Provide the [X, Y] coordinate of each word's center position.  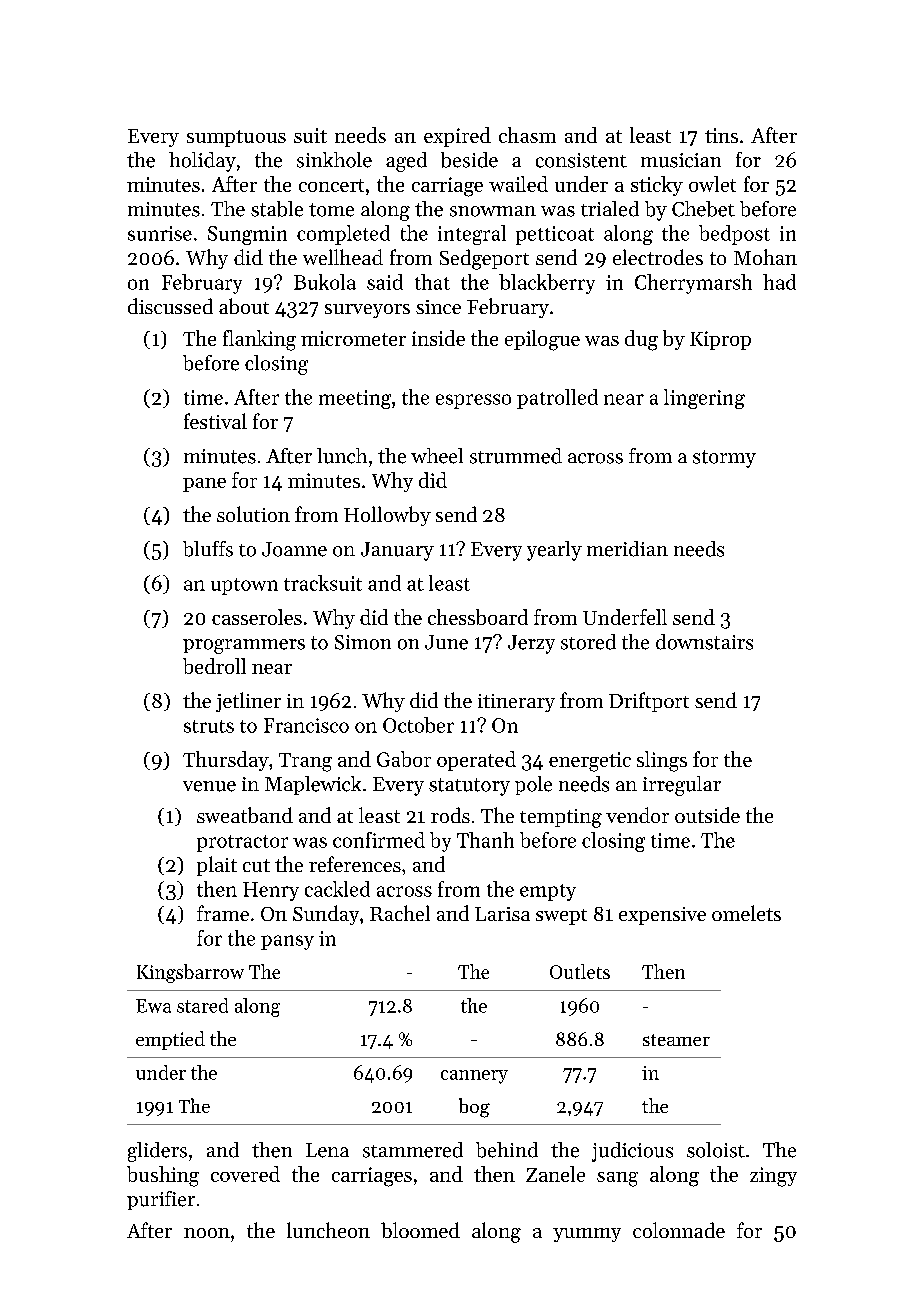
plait [217, 866]
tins [721, 135]
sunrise [160, 233]
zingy [773, 1177]
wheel [437, 456]
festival [215, 421]
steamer [676, 1040]
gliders [157, 1152]
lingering [704, 399]
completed [343, 235]
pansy [287, 942]
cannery [474, 1077]
